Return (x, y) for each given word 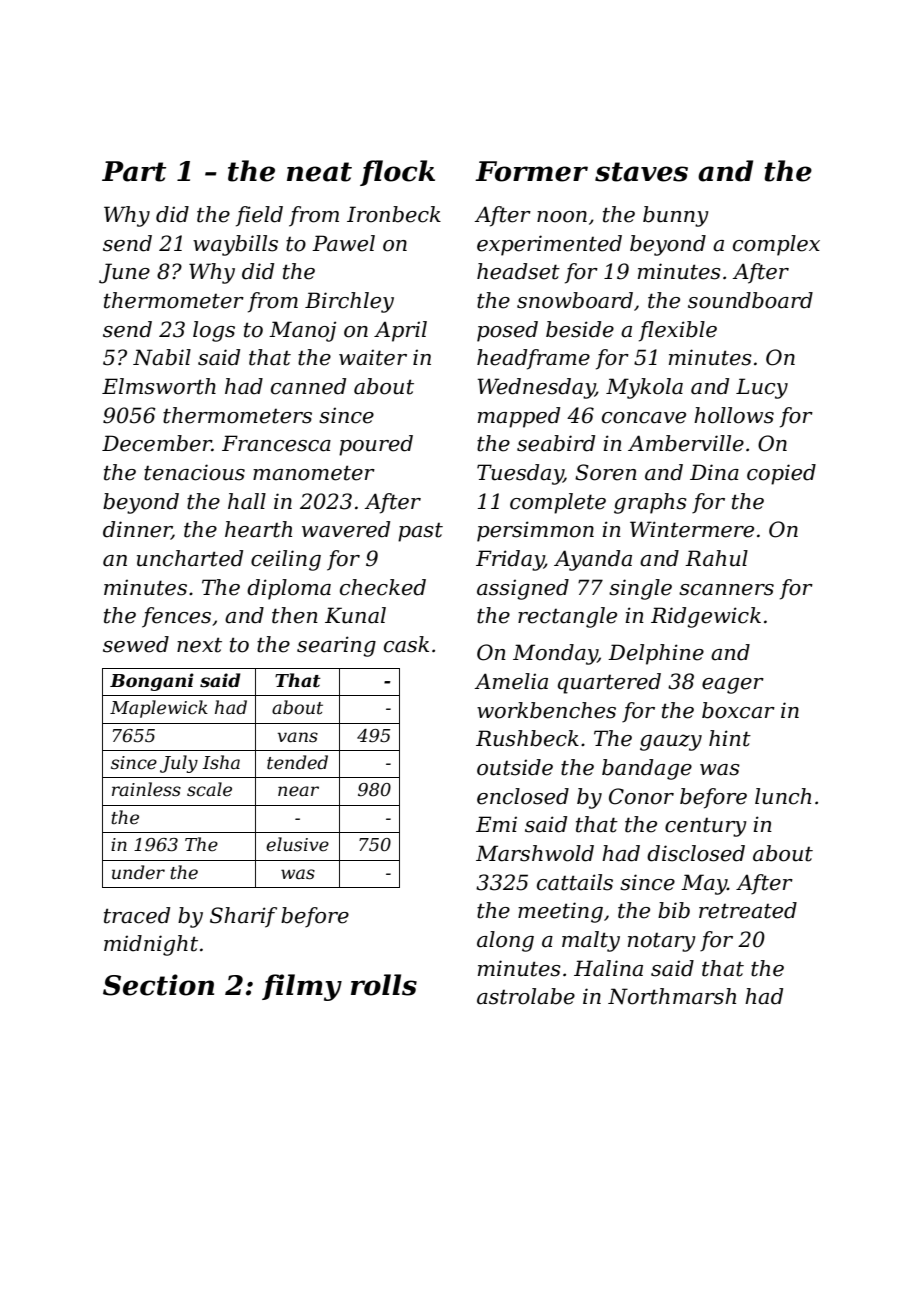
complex (776, 245)
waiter (373, 358)
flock (397, 173)
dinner (137, 530)
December (157, 443)
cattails (575, 882)
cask (406, 644)
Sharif (243, 917)
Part (134, 171)
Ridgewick (706, 617)
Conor (641, 796)
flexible (678, 331)
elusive (297, 844)
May (704, 884)
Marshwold (535, 853)
